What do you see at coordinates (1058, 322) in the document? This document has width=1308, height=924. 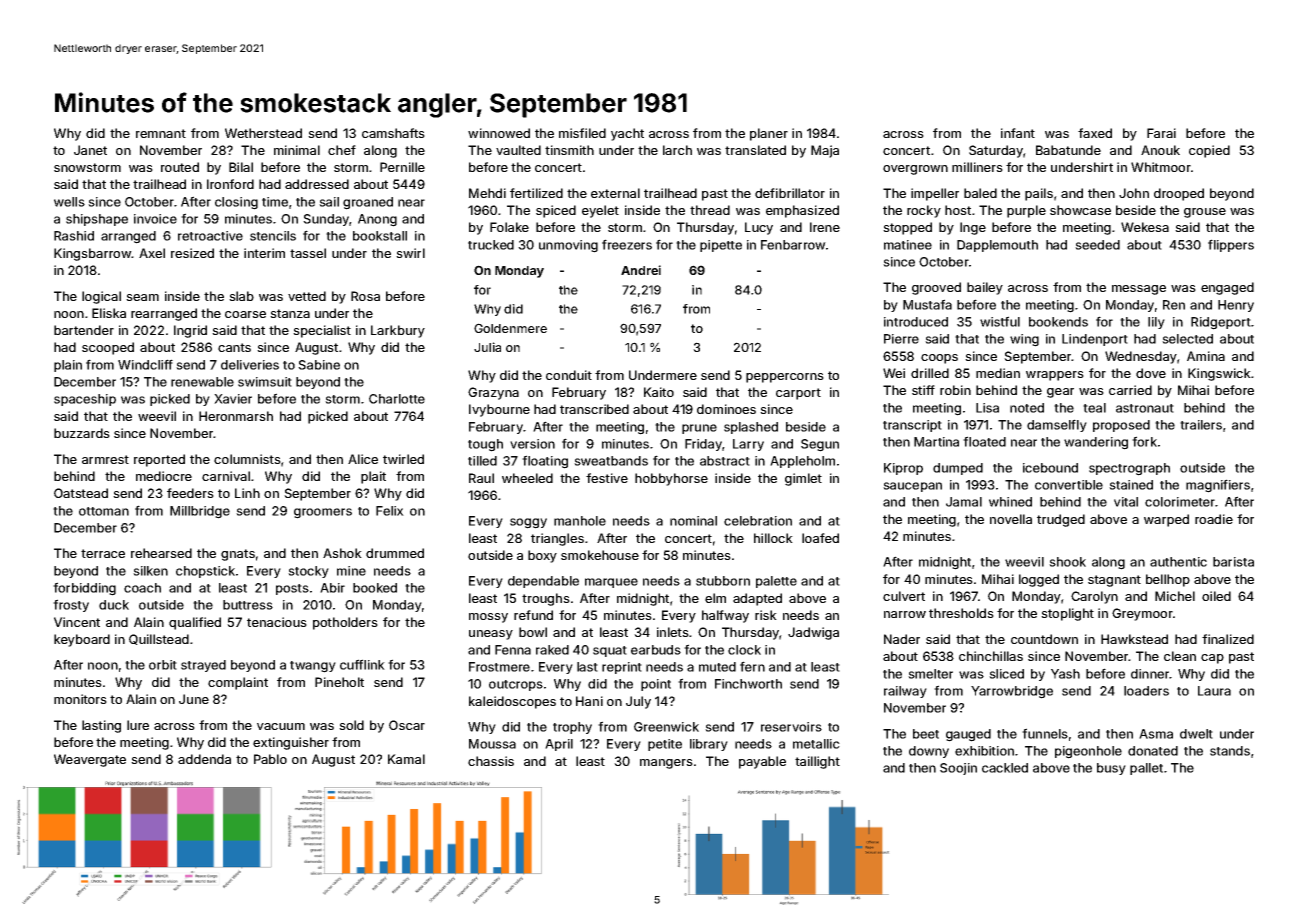 I see `bookends` at bounding box center [1058, 322].
